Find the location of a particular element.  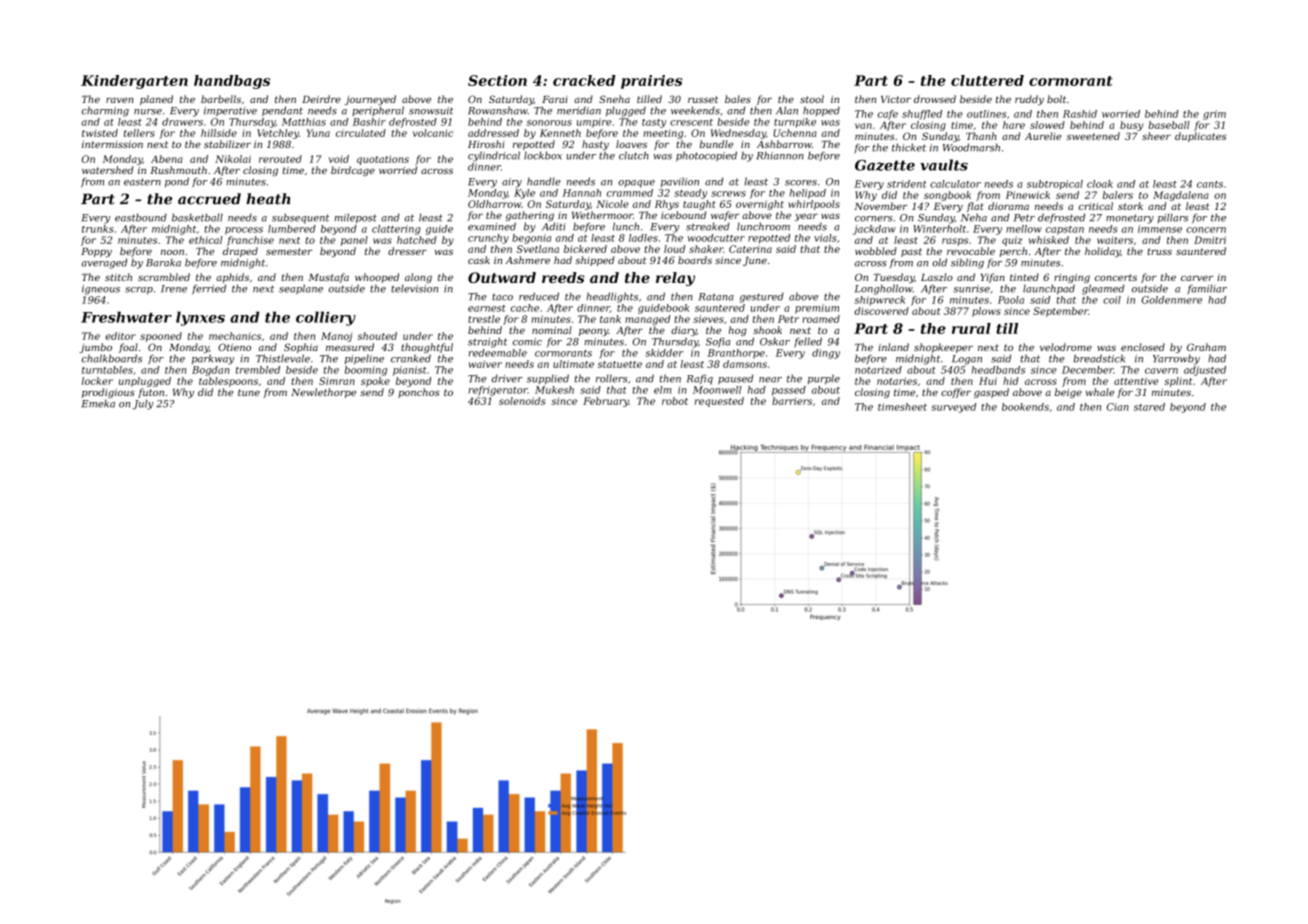

nominal is located at coordinates (552, 330).
